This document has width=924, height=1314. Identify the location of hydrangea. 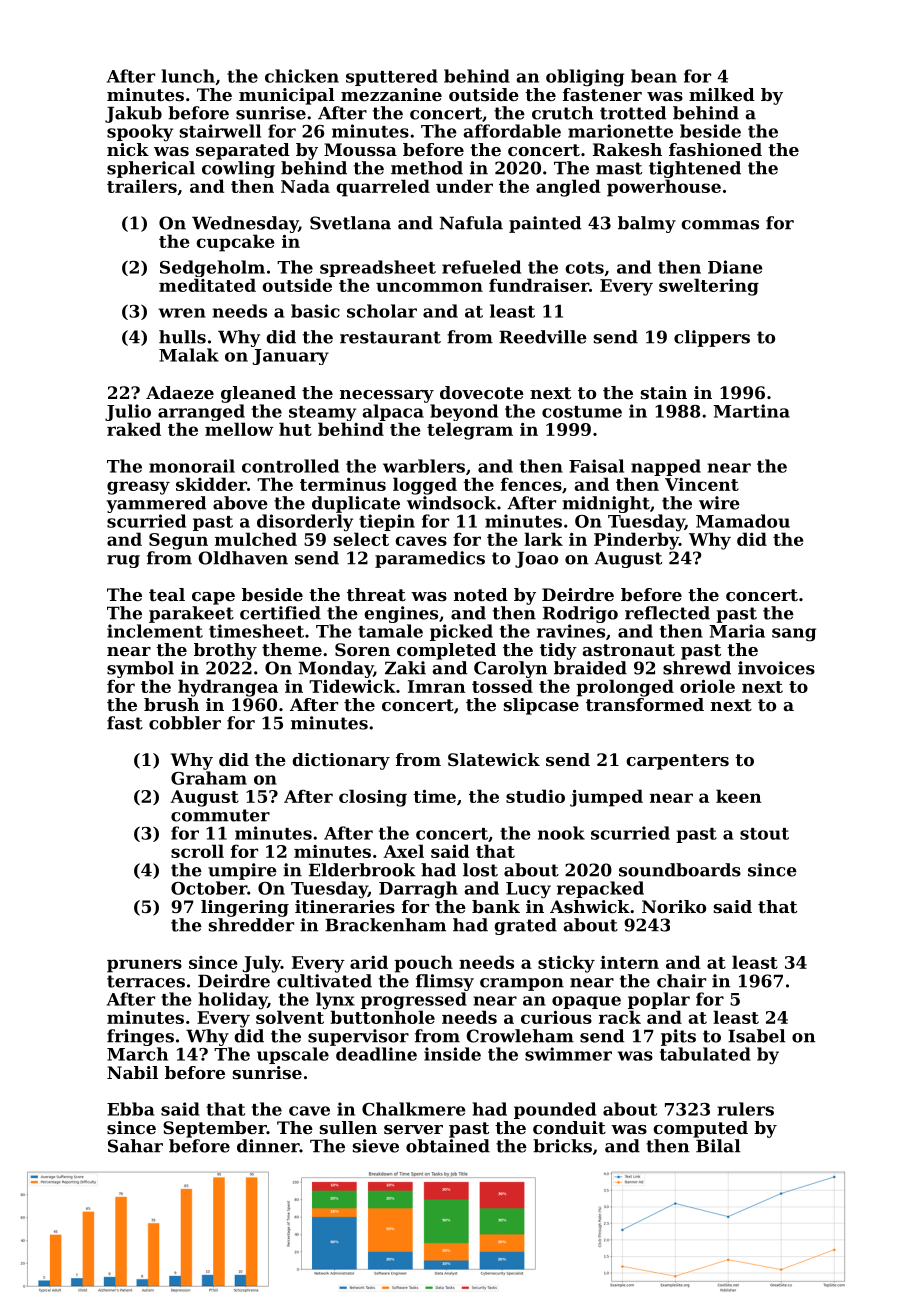
(228, 688).
